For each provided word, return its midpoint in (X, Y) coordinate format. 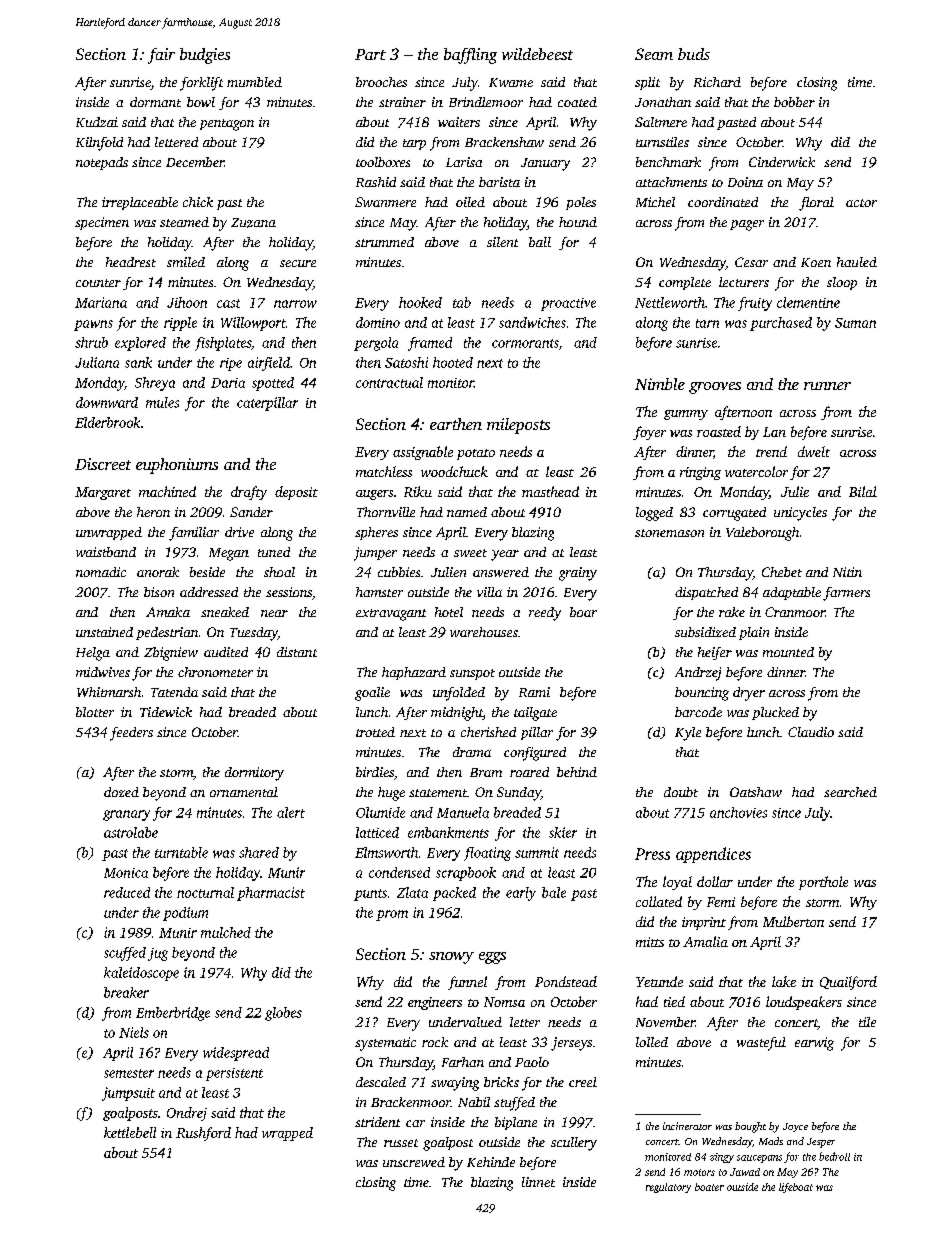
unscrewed (414, 1162)
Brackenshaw (504, 142)
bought (750, 1127)
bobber (794, 102)
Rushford (203, 1134)
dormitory (254, 774)
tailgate (535, 714)
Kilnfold (99, 144)
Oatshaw (756, 792)
